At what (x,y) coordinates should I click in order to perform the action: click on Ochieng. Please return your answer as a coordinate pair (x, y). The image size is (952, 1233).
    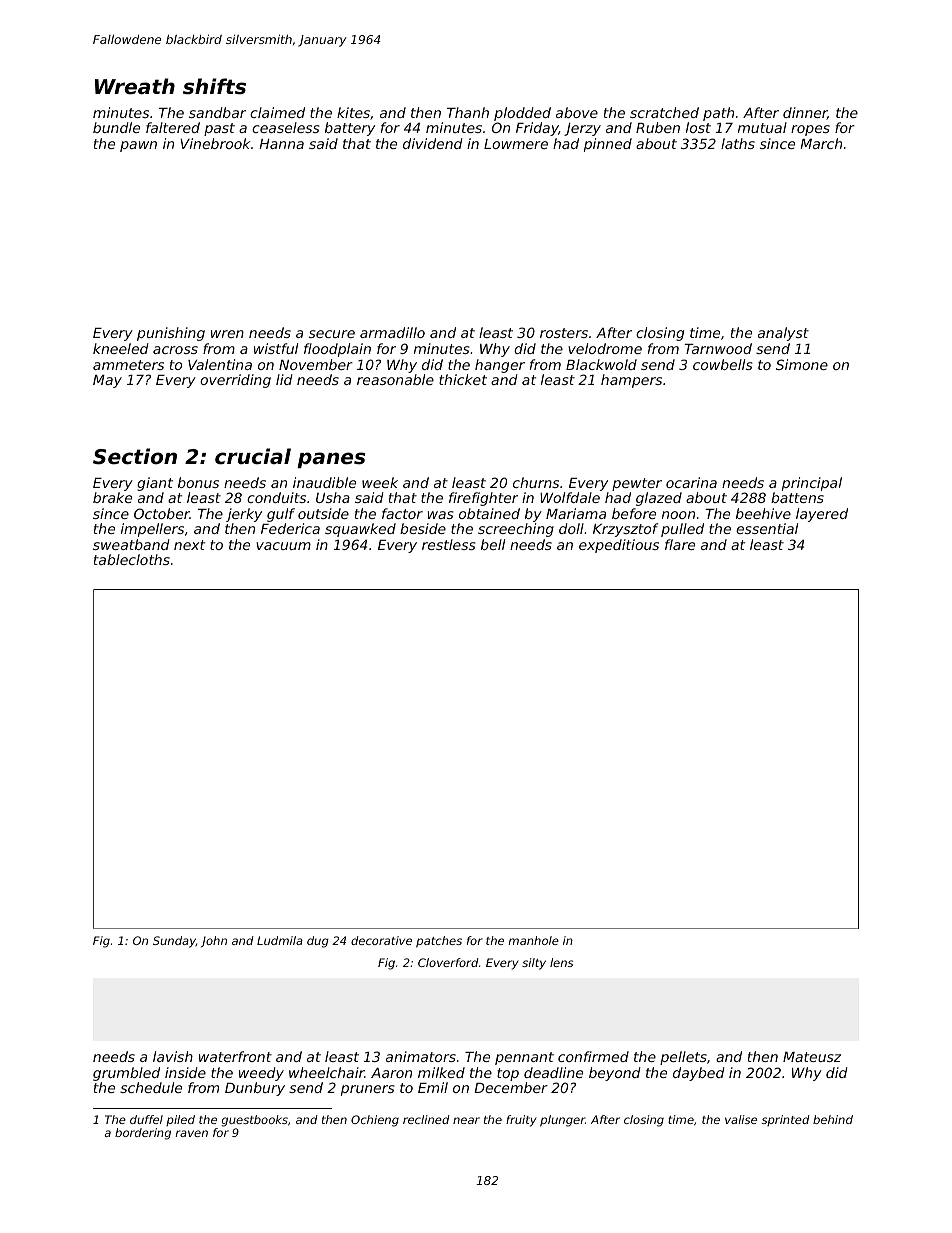
    Looking at the image, I should click on (375, 1121).
